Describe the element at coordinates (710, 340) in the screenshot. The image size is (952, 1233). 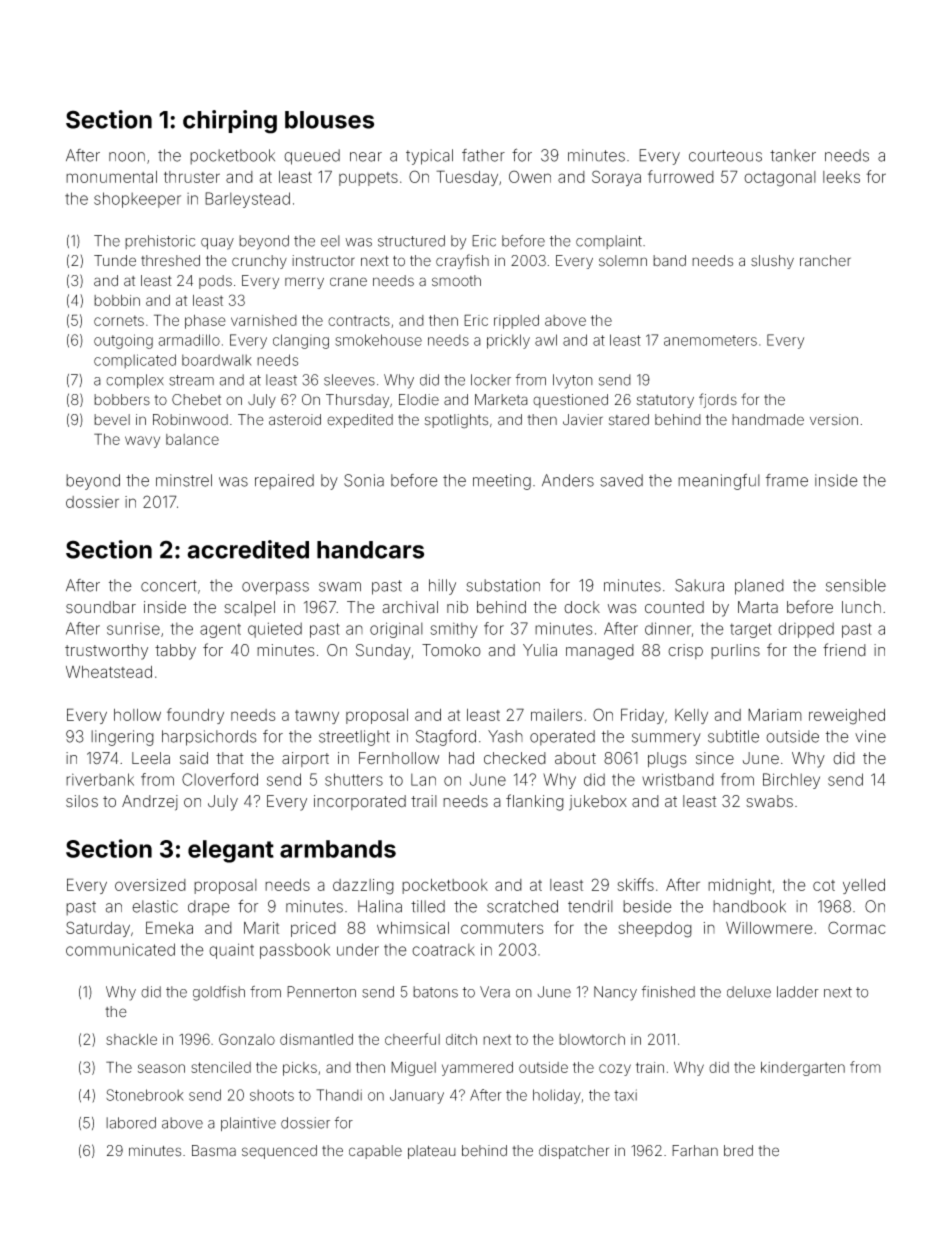
I see `anemometers` at that location.
